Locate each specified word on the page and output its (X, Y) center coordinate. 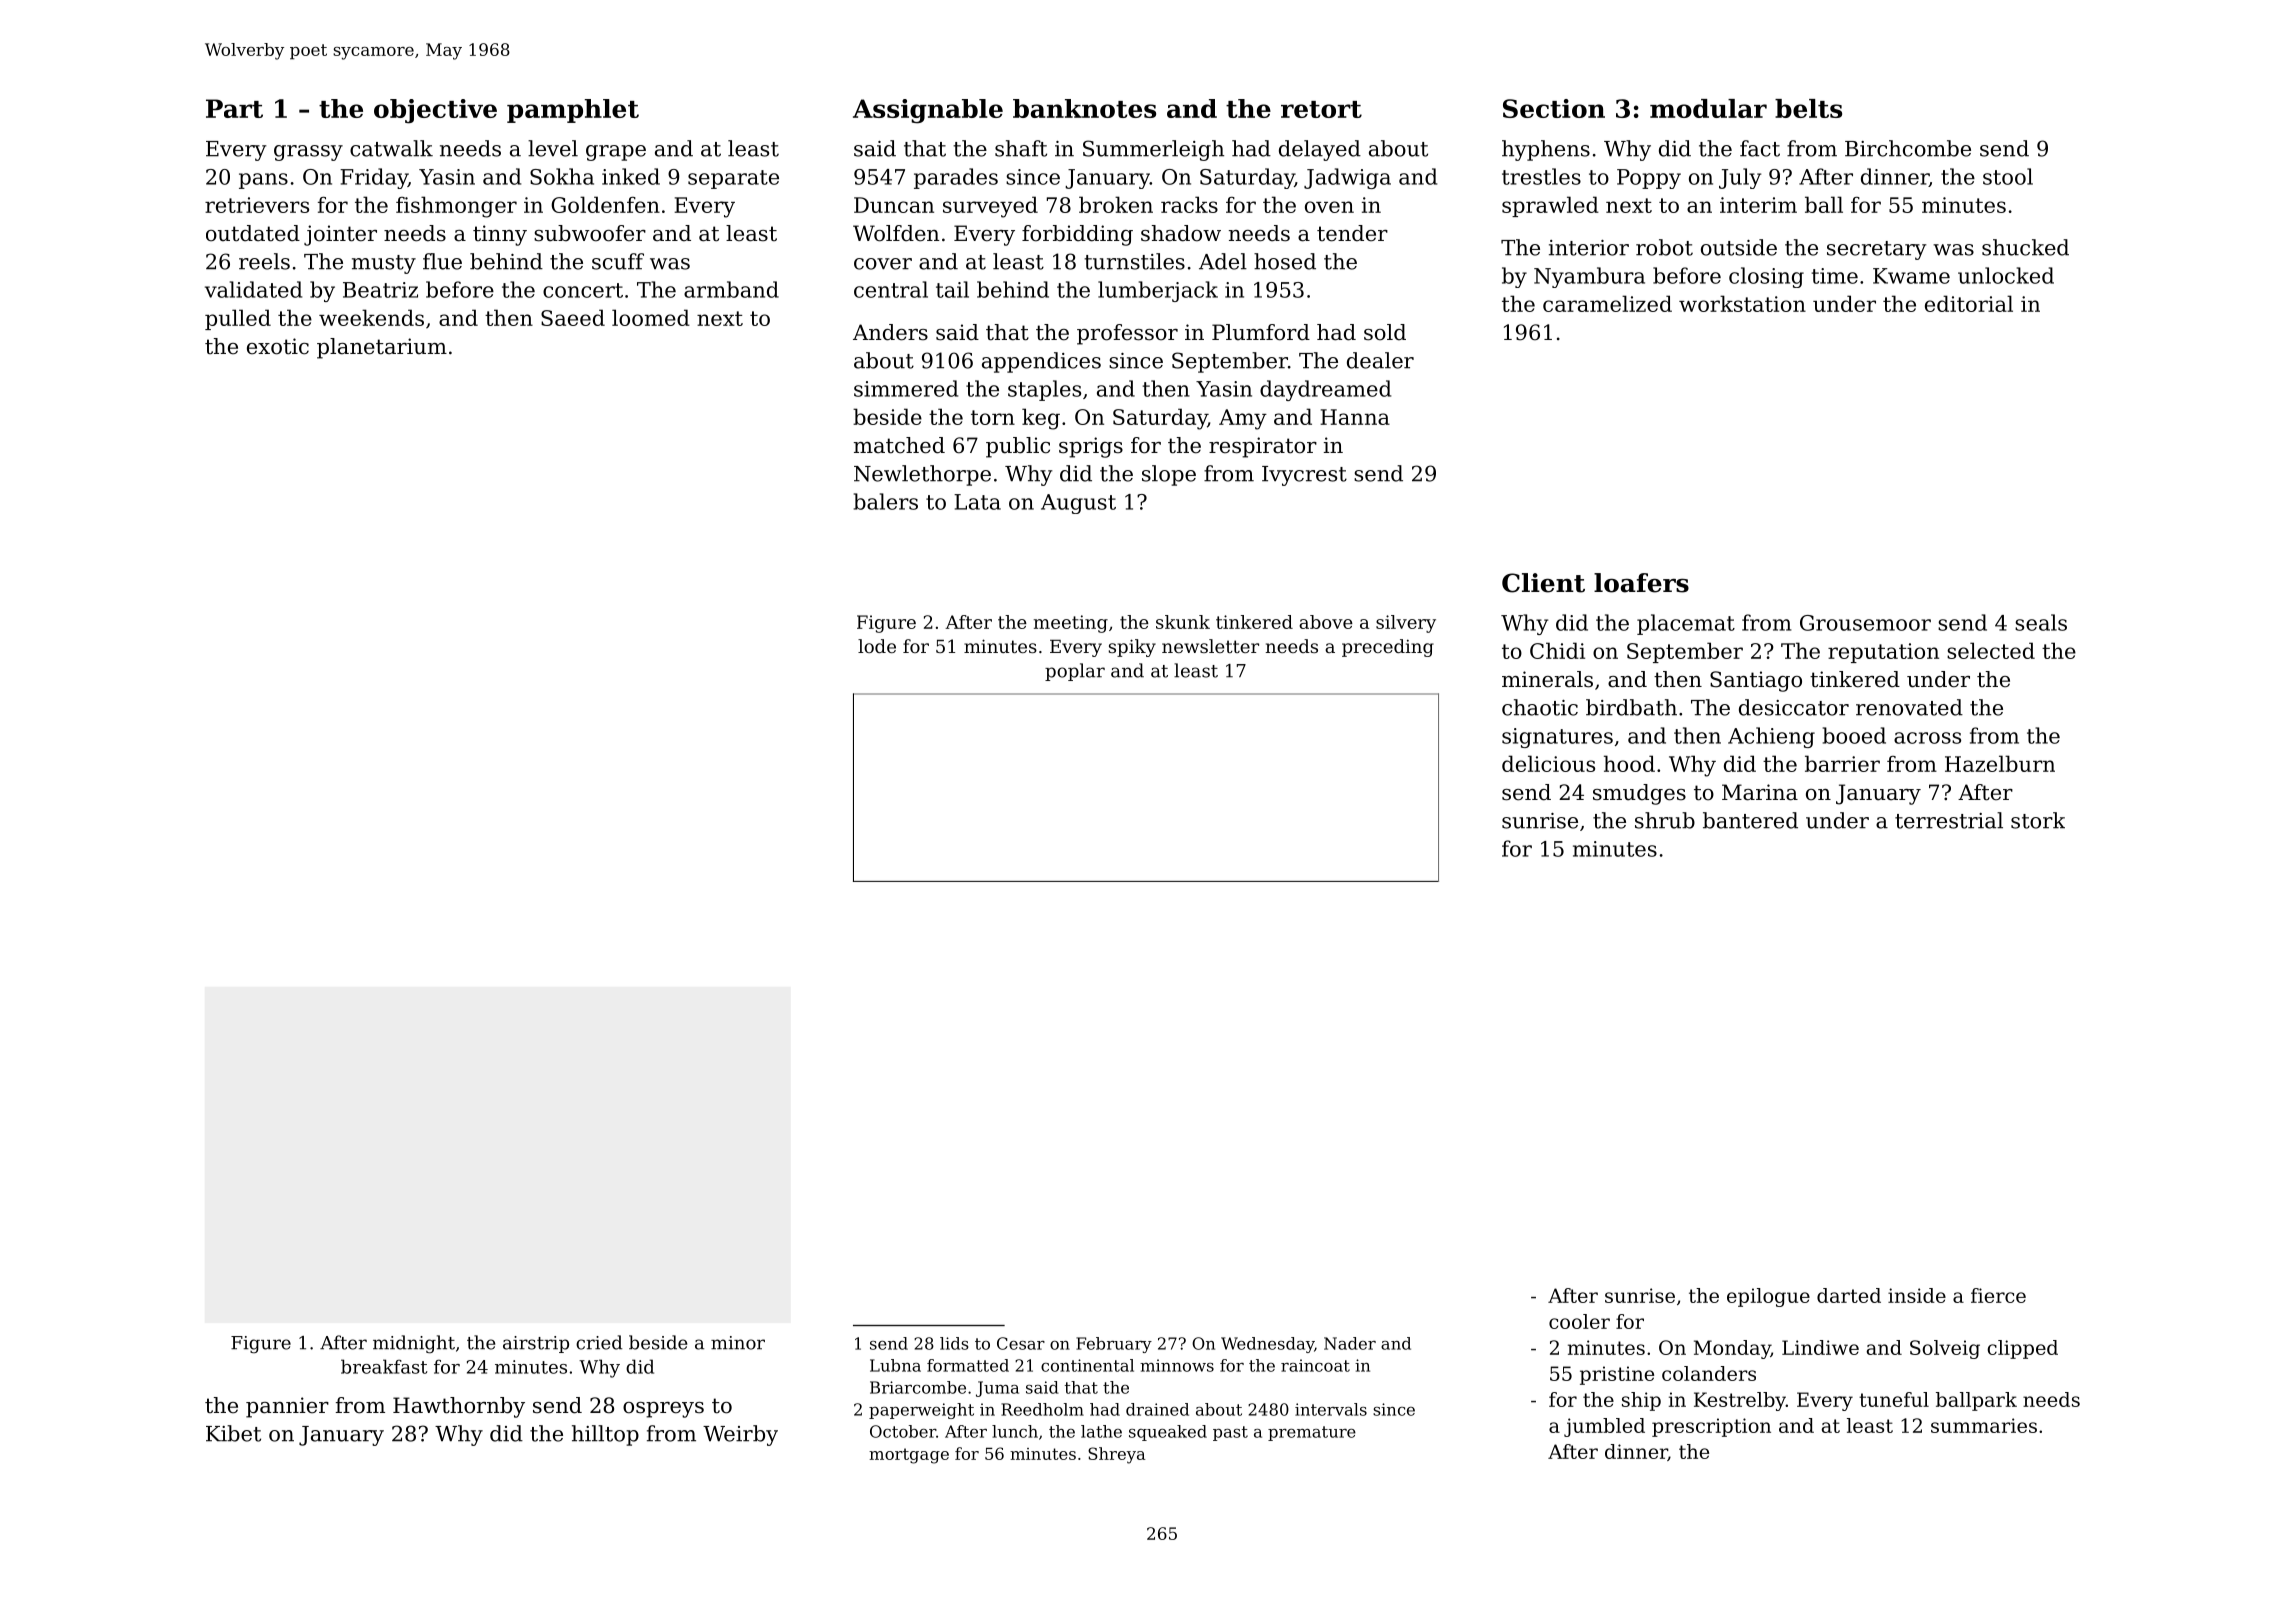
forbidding (1077, 235)
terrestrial (1949, 820)
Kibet (233, 1433)
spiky (1132, 648)
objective (435, 111)
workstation (1742, 303)
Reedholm (1042, 1409)
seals (2041, 622)
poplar (1075, 672)
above (1326, 622)
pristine (1617, 1375)
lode (877, 646)
